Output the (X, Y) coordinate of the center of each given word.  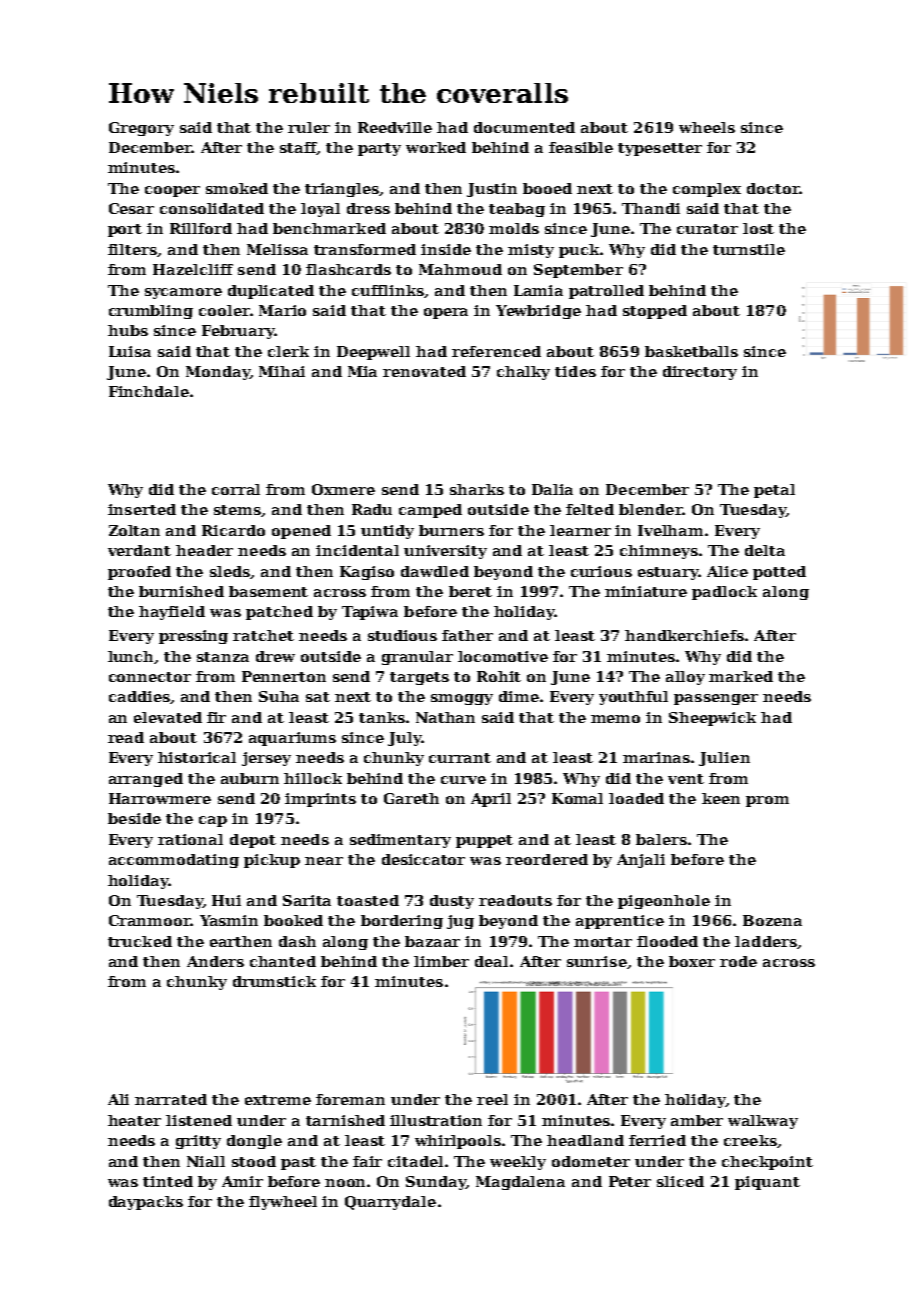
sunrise (597, 961)
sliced (680, 1181)
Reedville (395, 127)
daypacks (146, 1203)
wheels (707, 127)
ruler (309, 127)
